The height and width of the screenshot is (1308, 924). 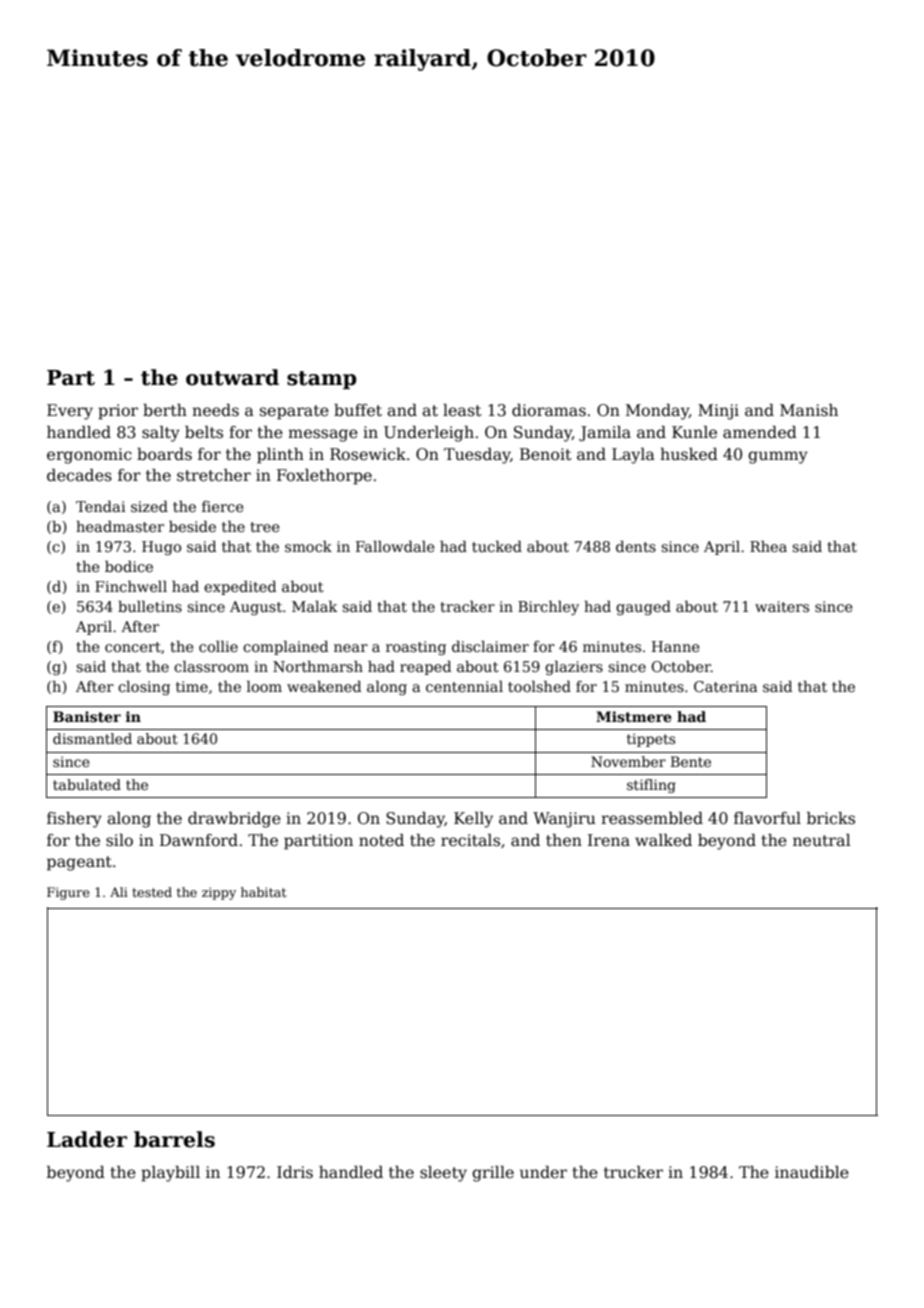 I want to click on Manish, so click(x=809, y=410).
